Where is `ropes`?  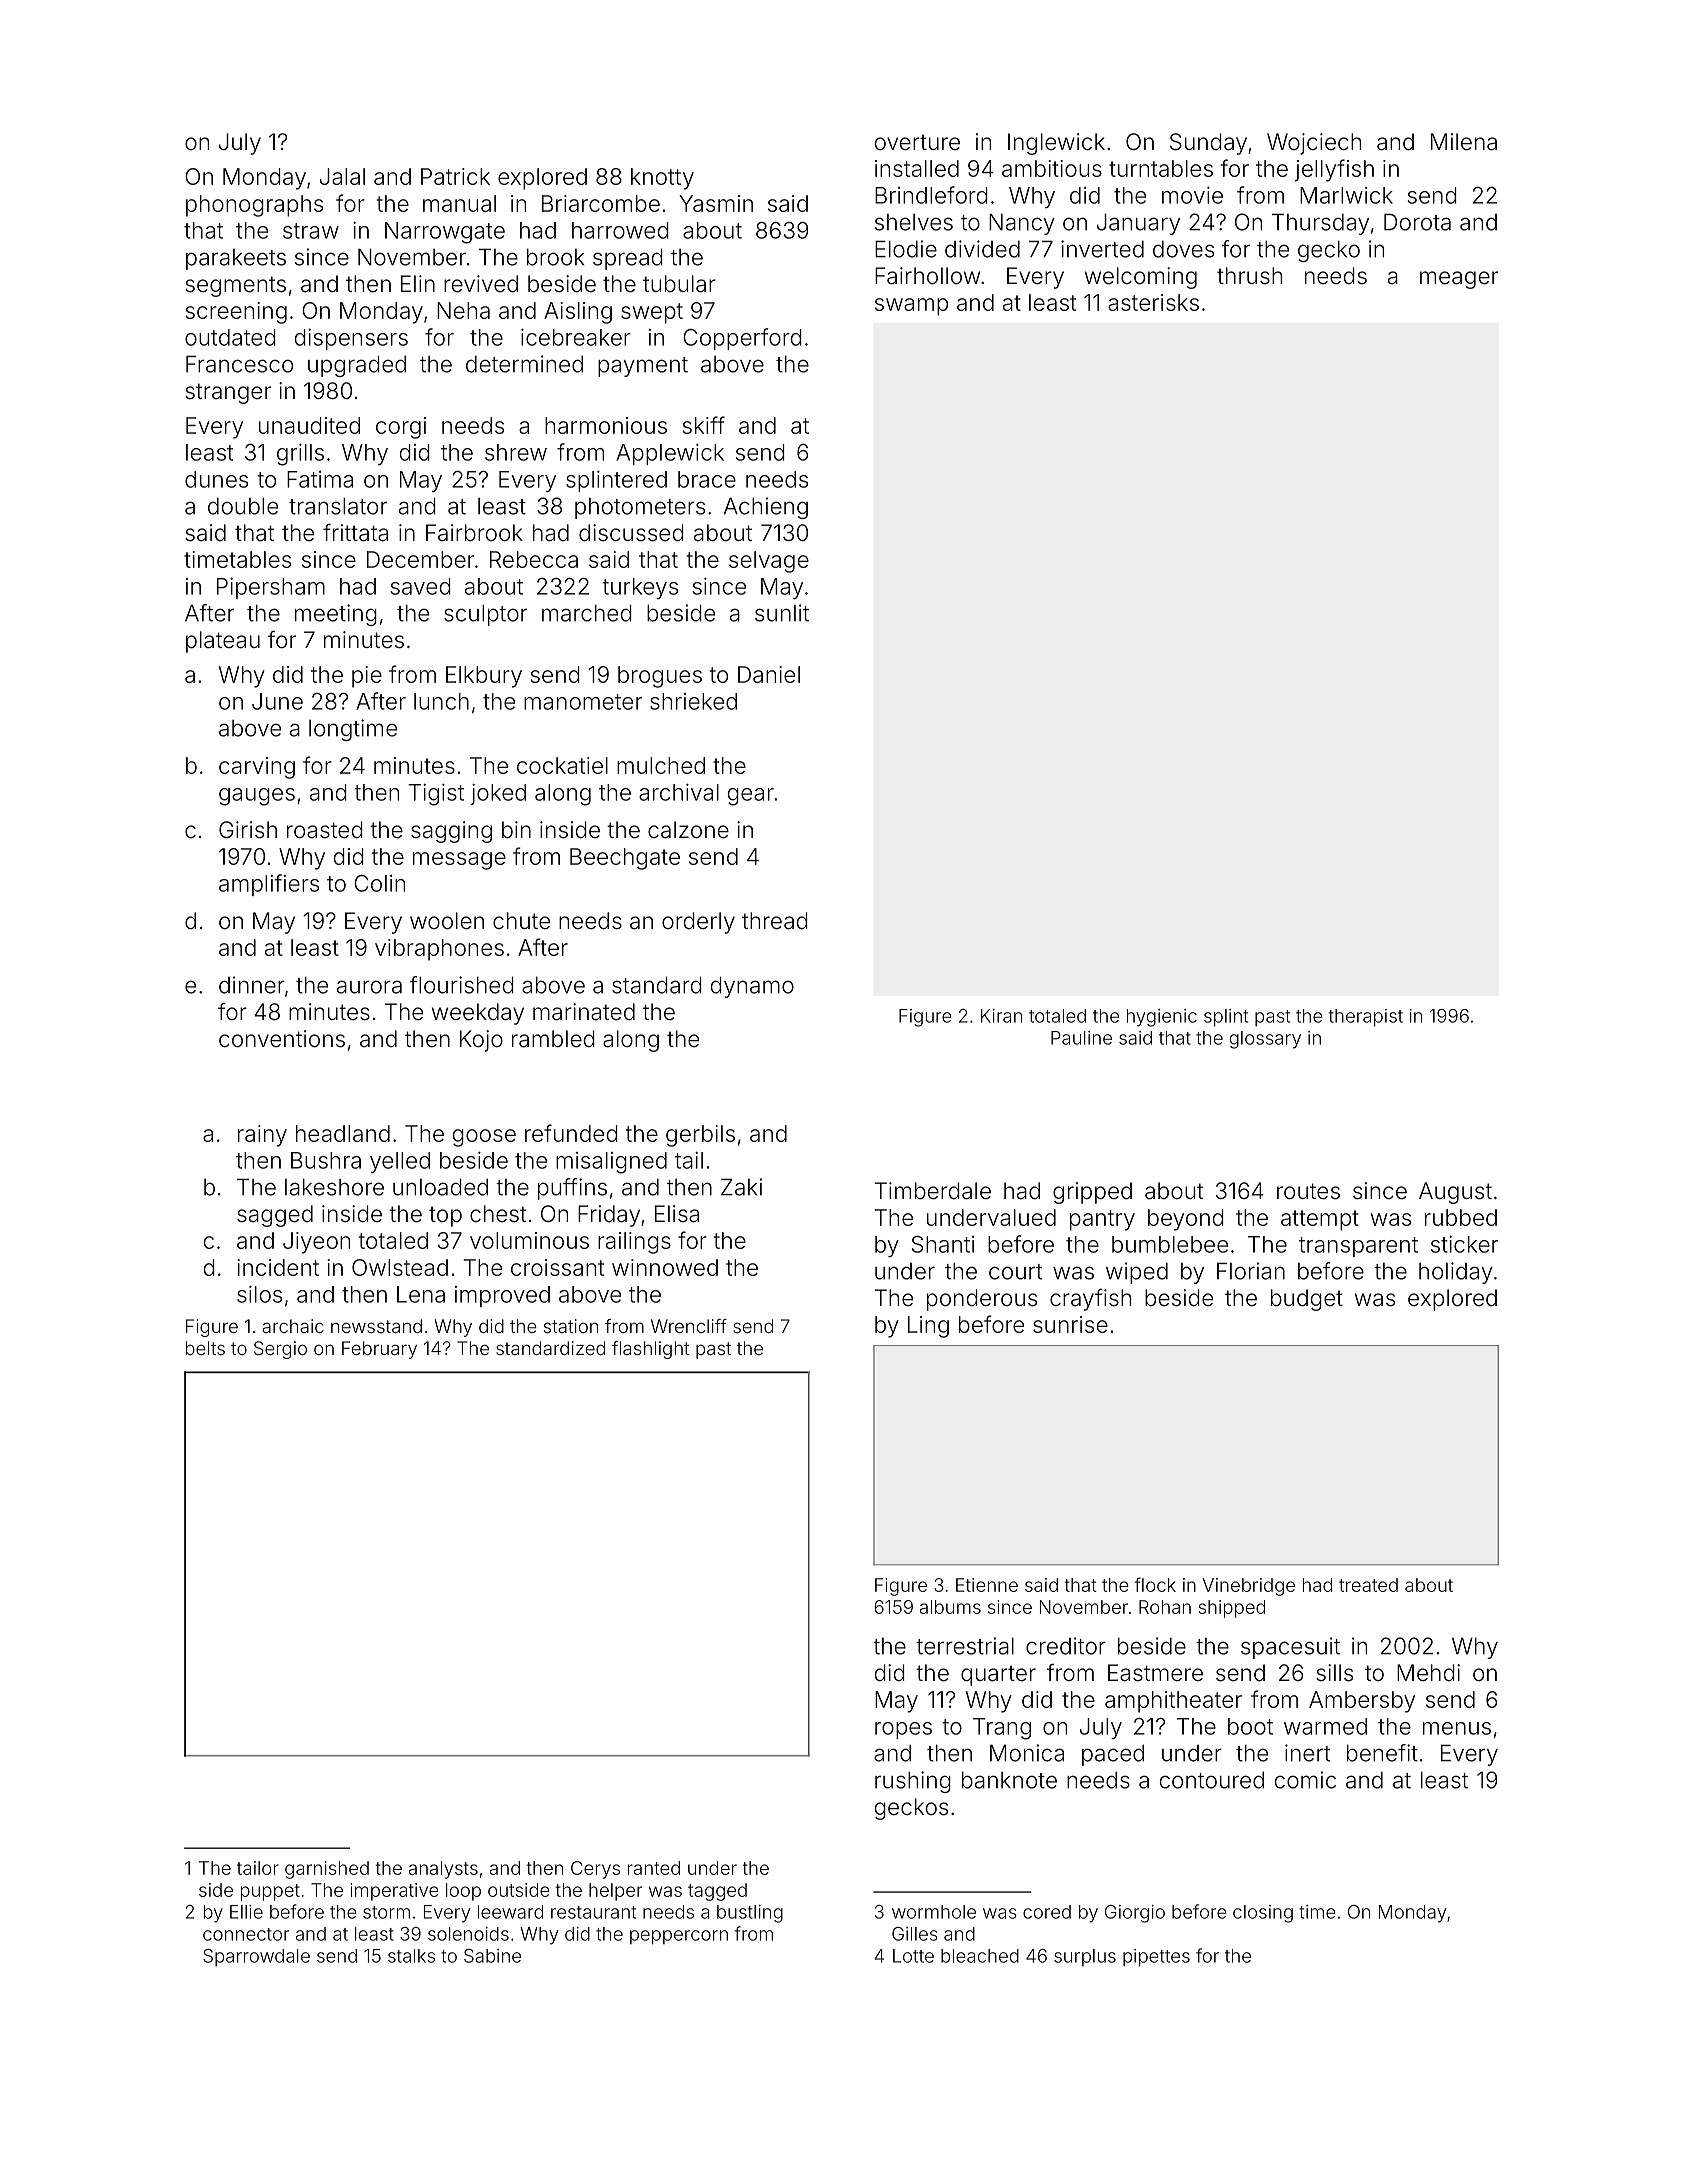 ropes is located at coordinates (903, 1730).
